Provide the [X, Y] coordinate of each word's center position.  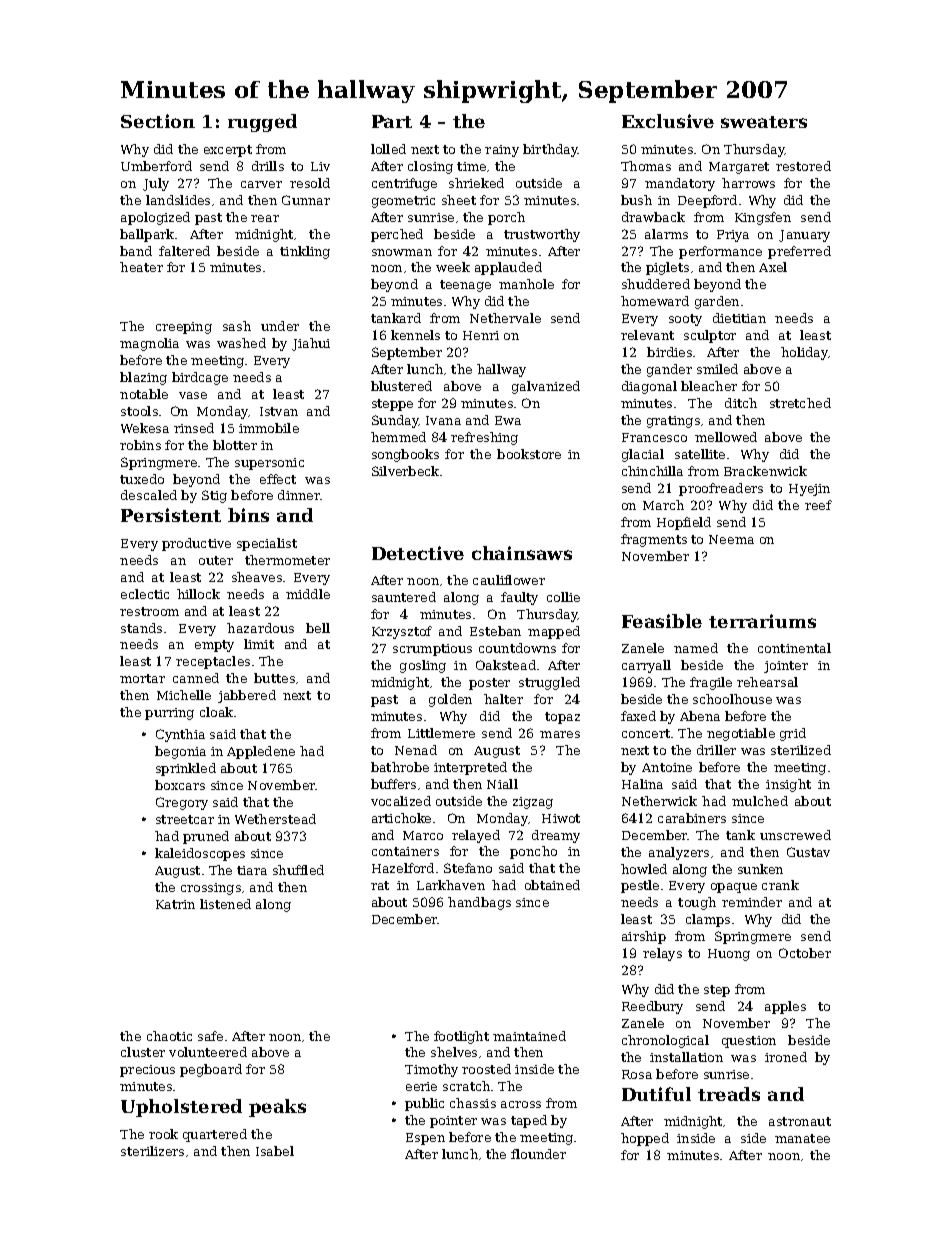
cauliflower [509, 580]
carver [261, 184]
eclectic [145, 594]
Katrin [175, 904]
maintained [529, 1036]
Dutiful [656, 1094]
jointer [786, 667]
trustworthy [542, 235]
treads [729, 1094]
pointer [453, 1122]
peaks [277, 1108]
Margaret [739, 168]
